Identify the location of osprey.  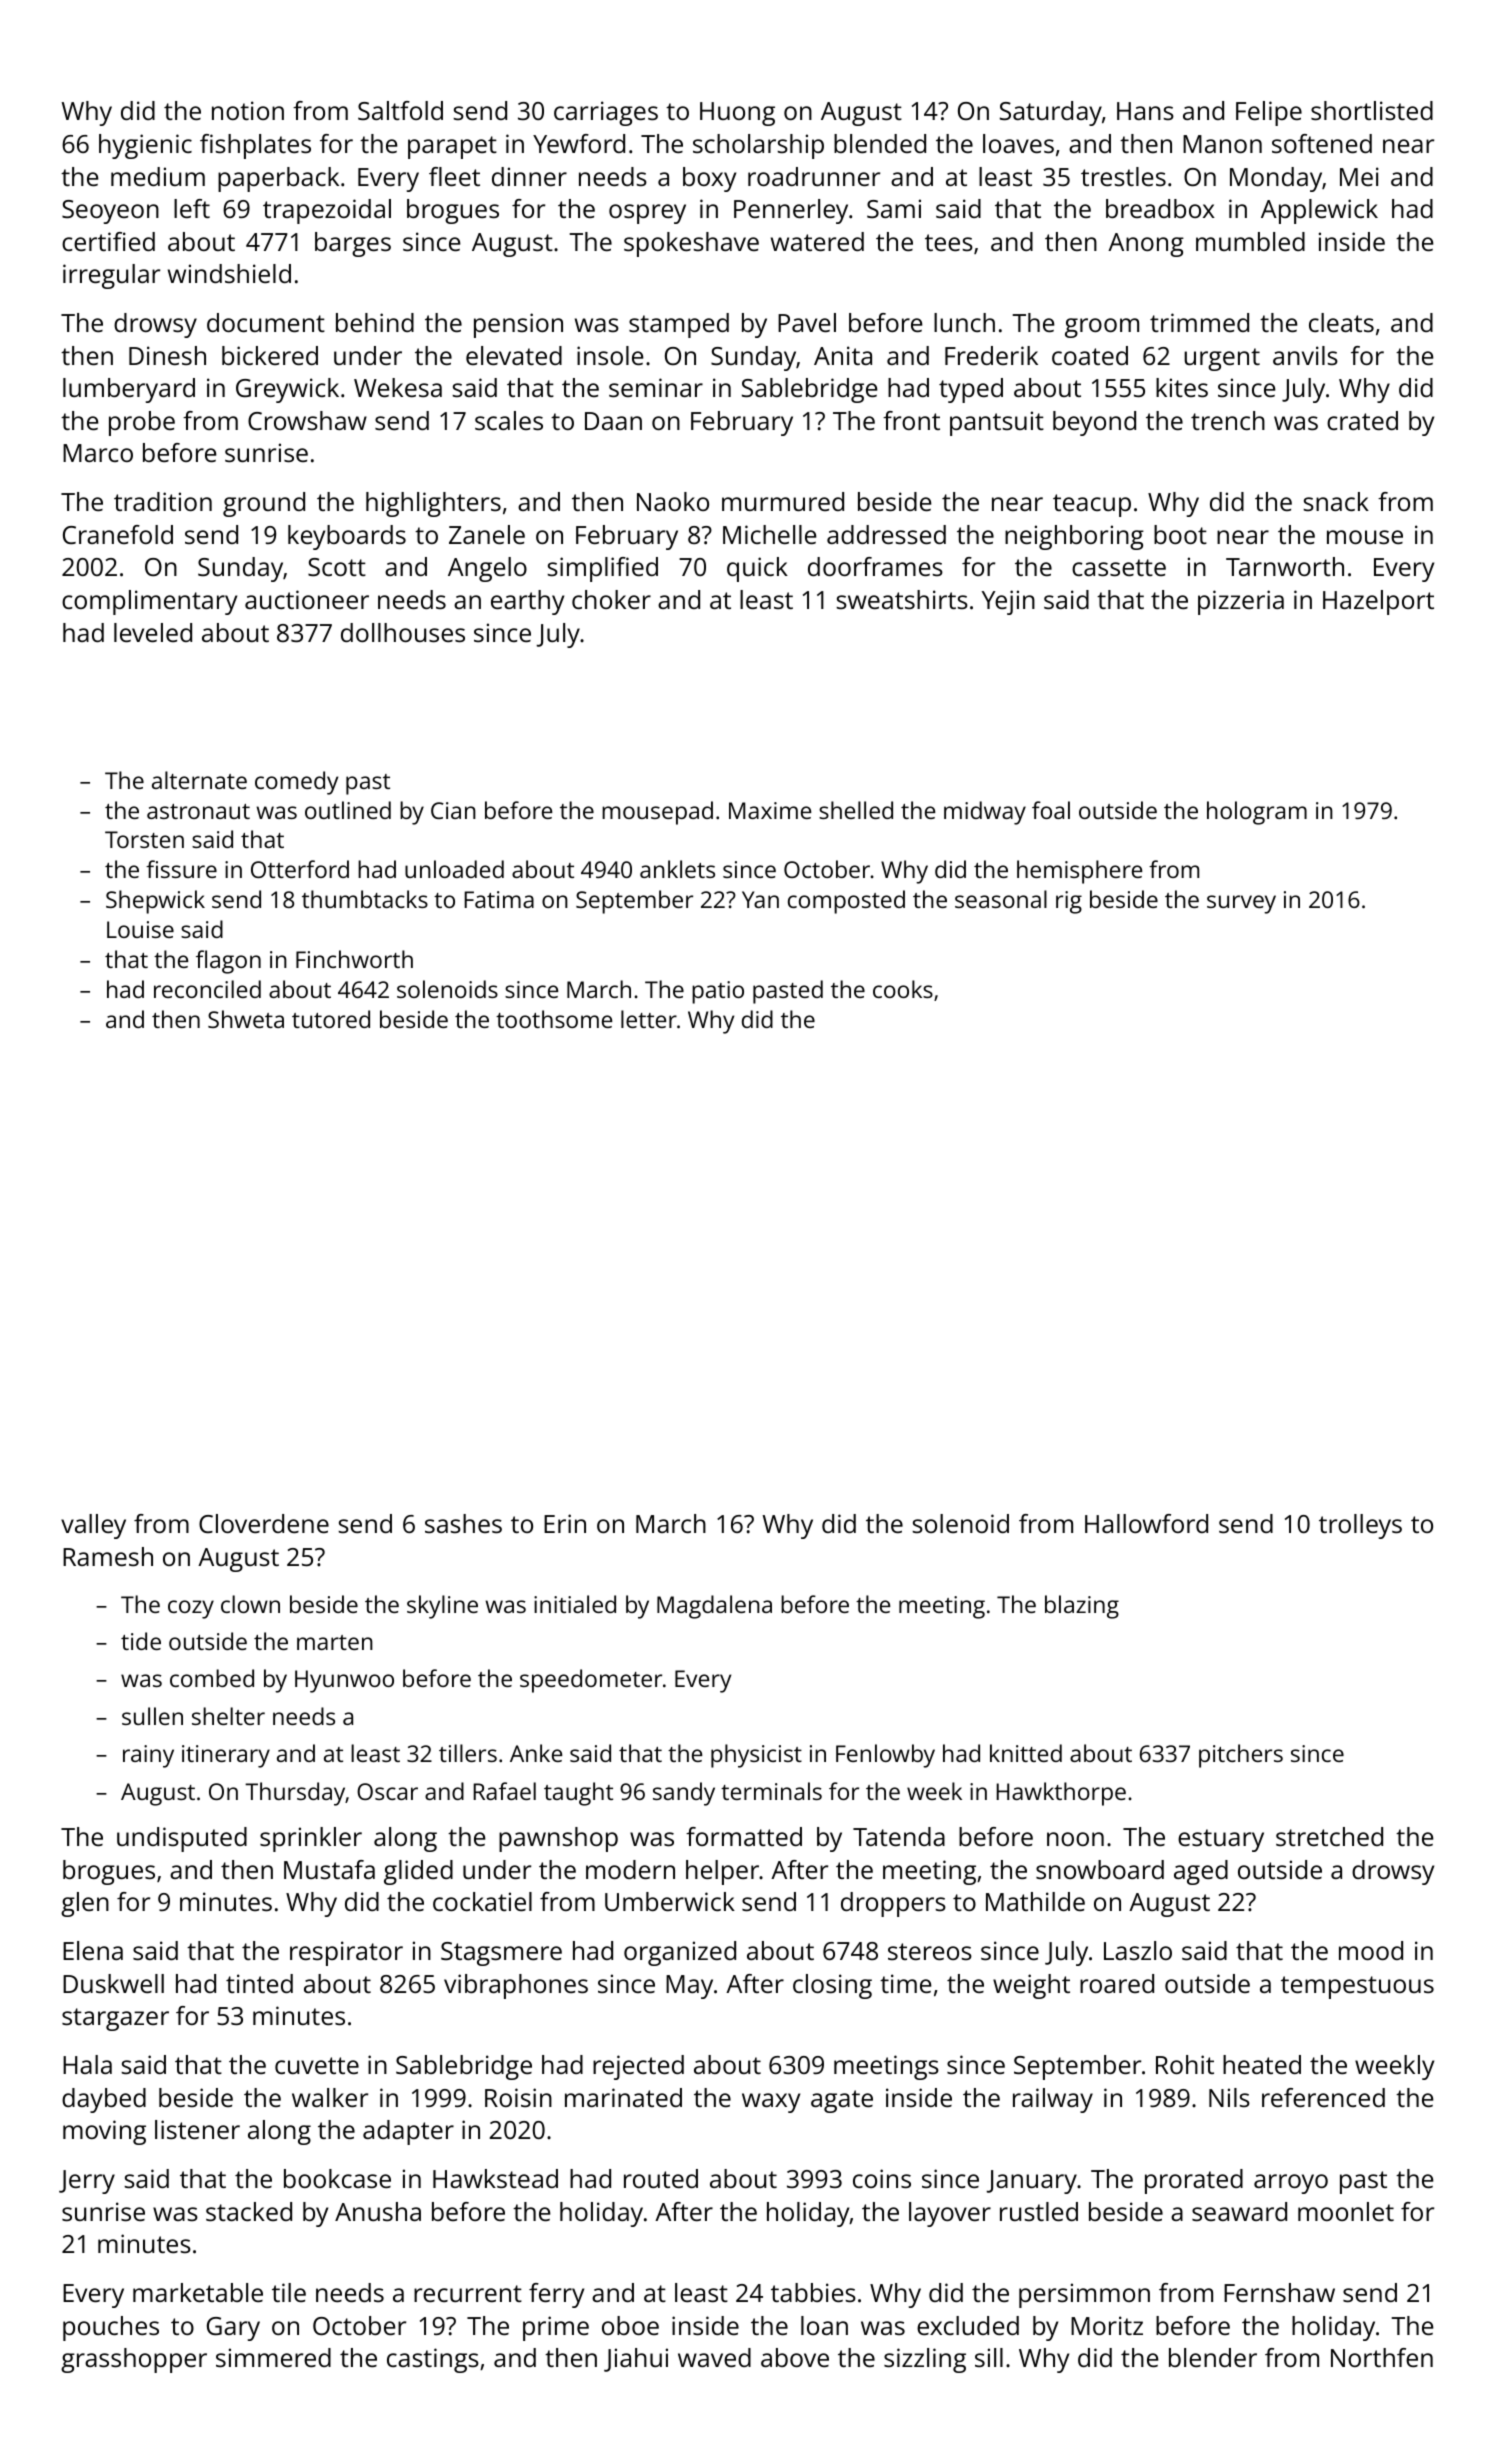
(647, 214).
